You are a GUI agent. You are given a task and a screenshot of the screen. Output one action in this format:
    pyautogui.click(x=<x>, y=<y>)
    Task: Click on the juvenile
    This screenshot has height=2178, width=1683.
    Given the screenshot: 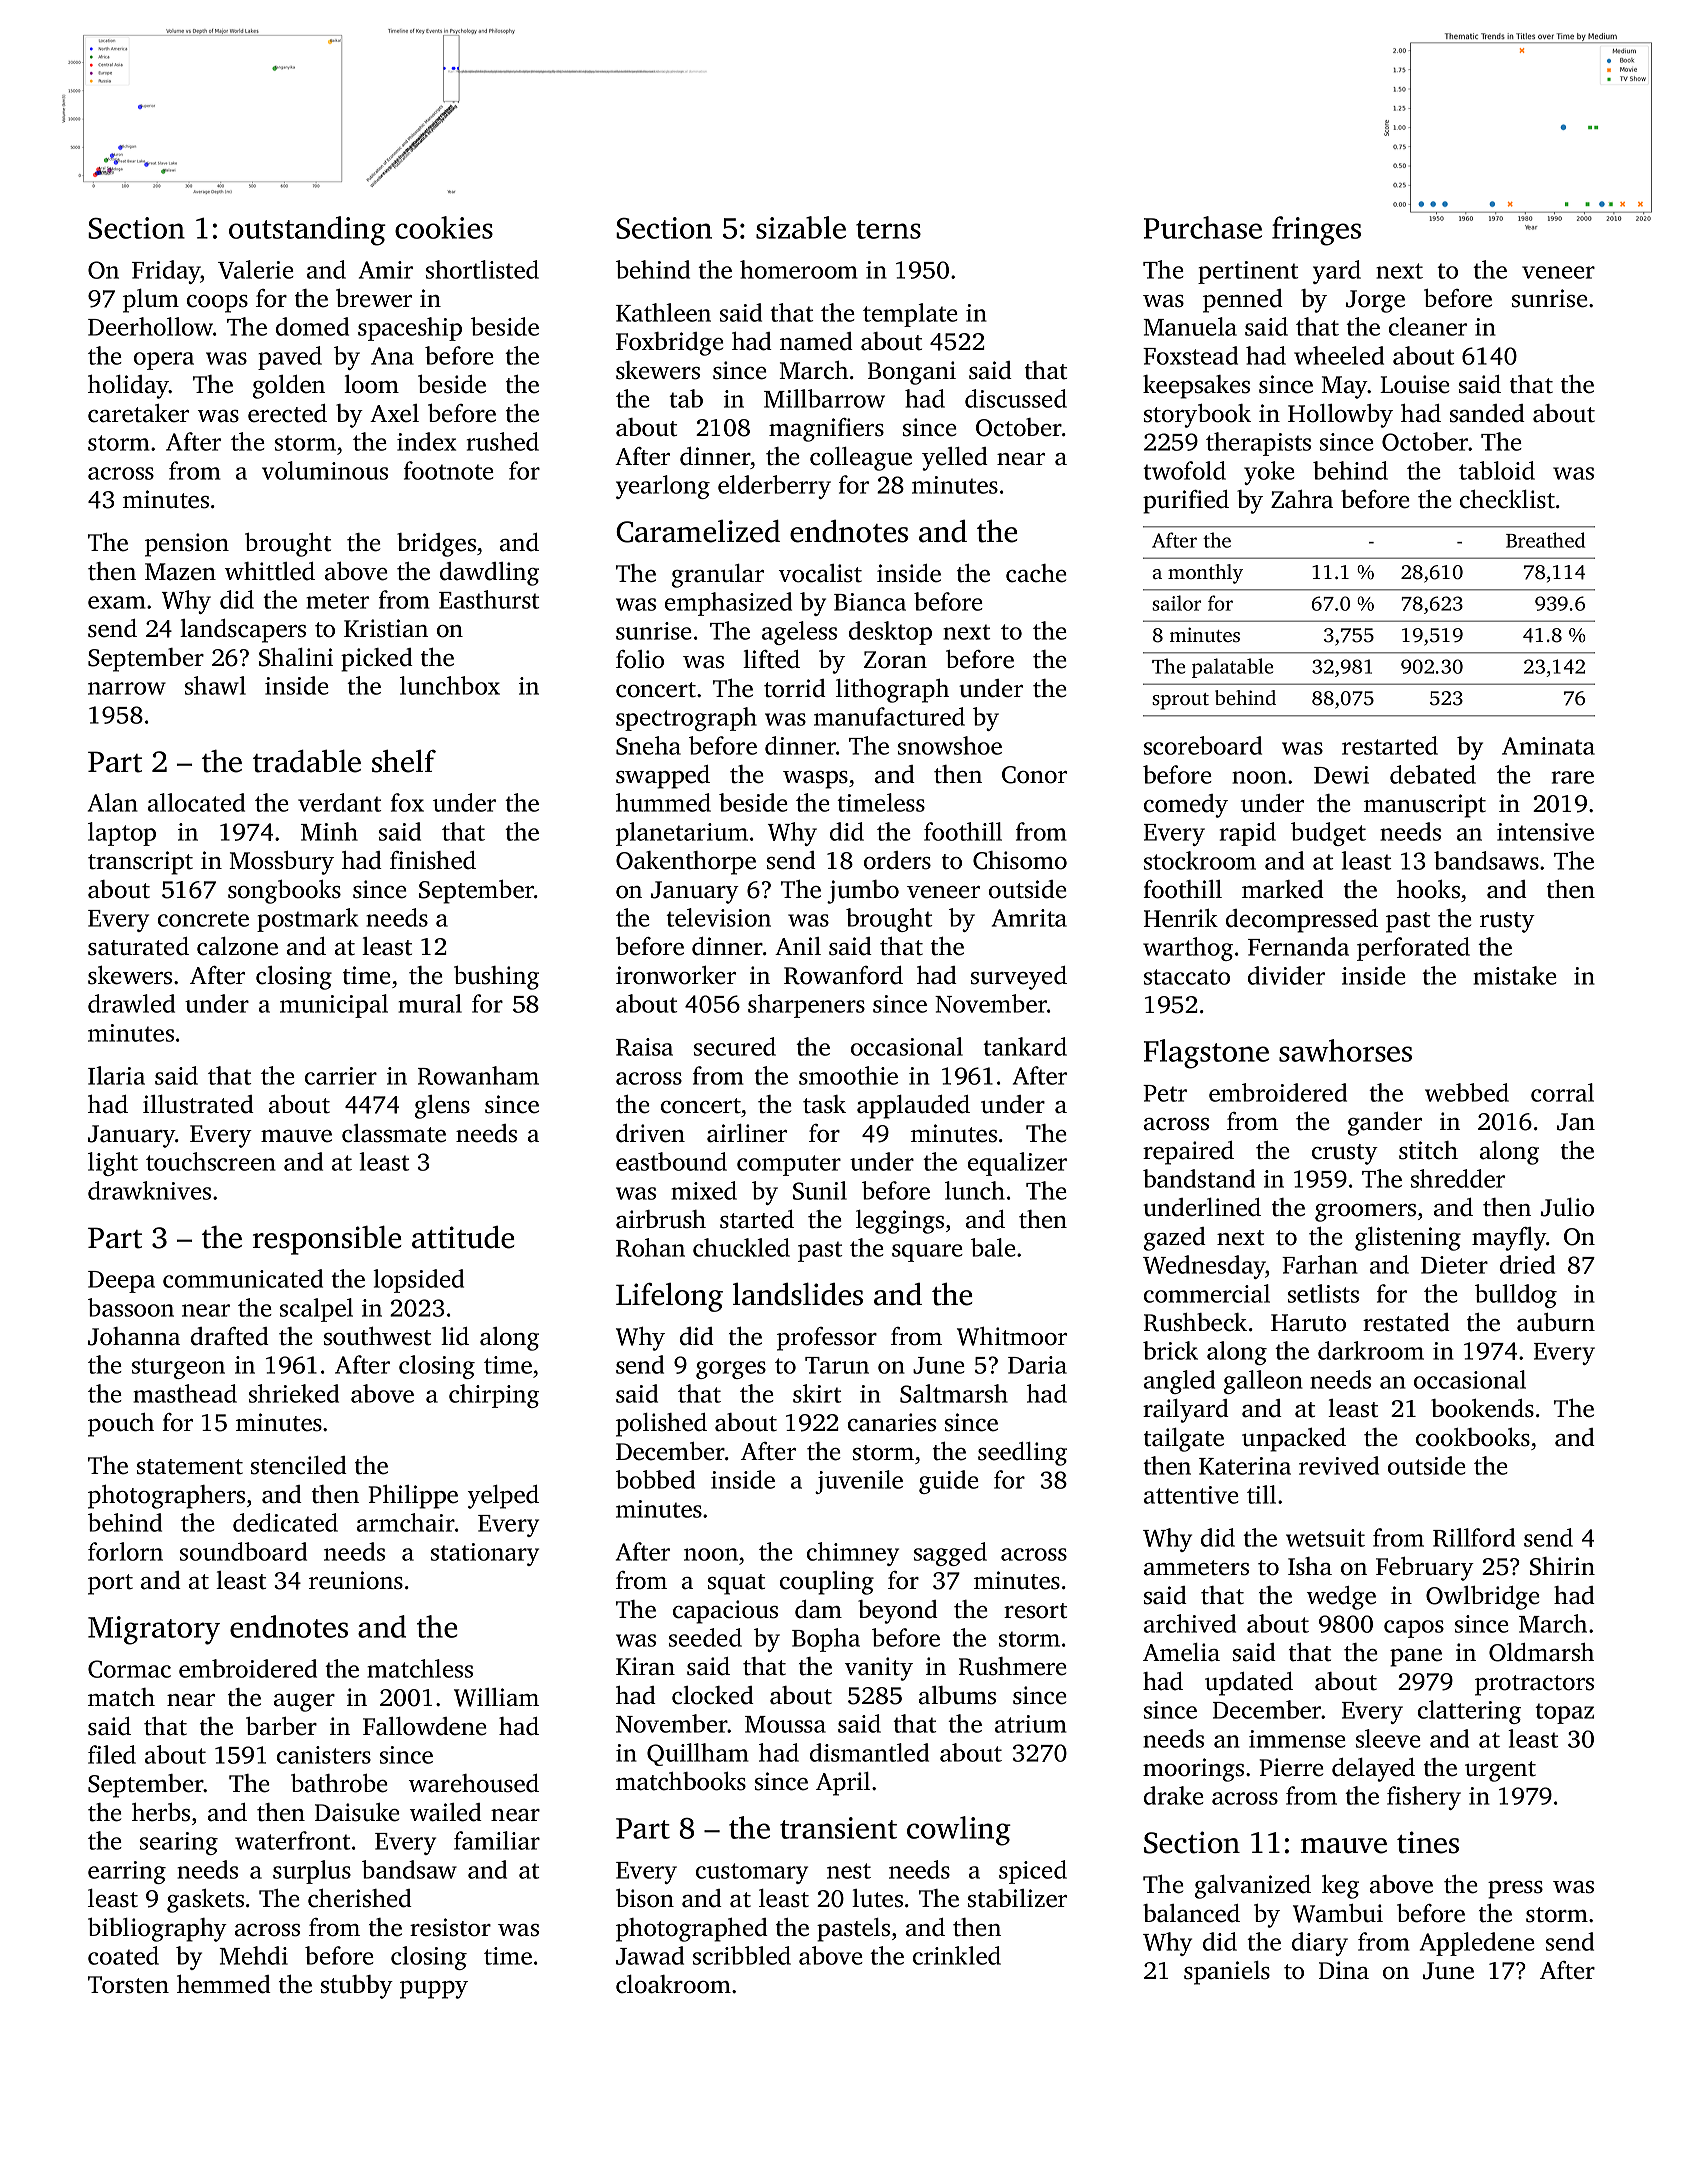 What is the action you would take?
    pyautogui.click(x=859, y=1482)
